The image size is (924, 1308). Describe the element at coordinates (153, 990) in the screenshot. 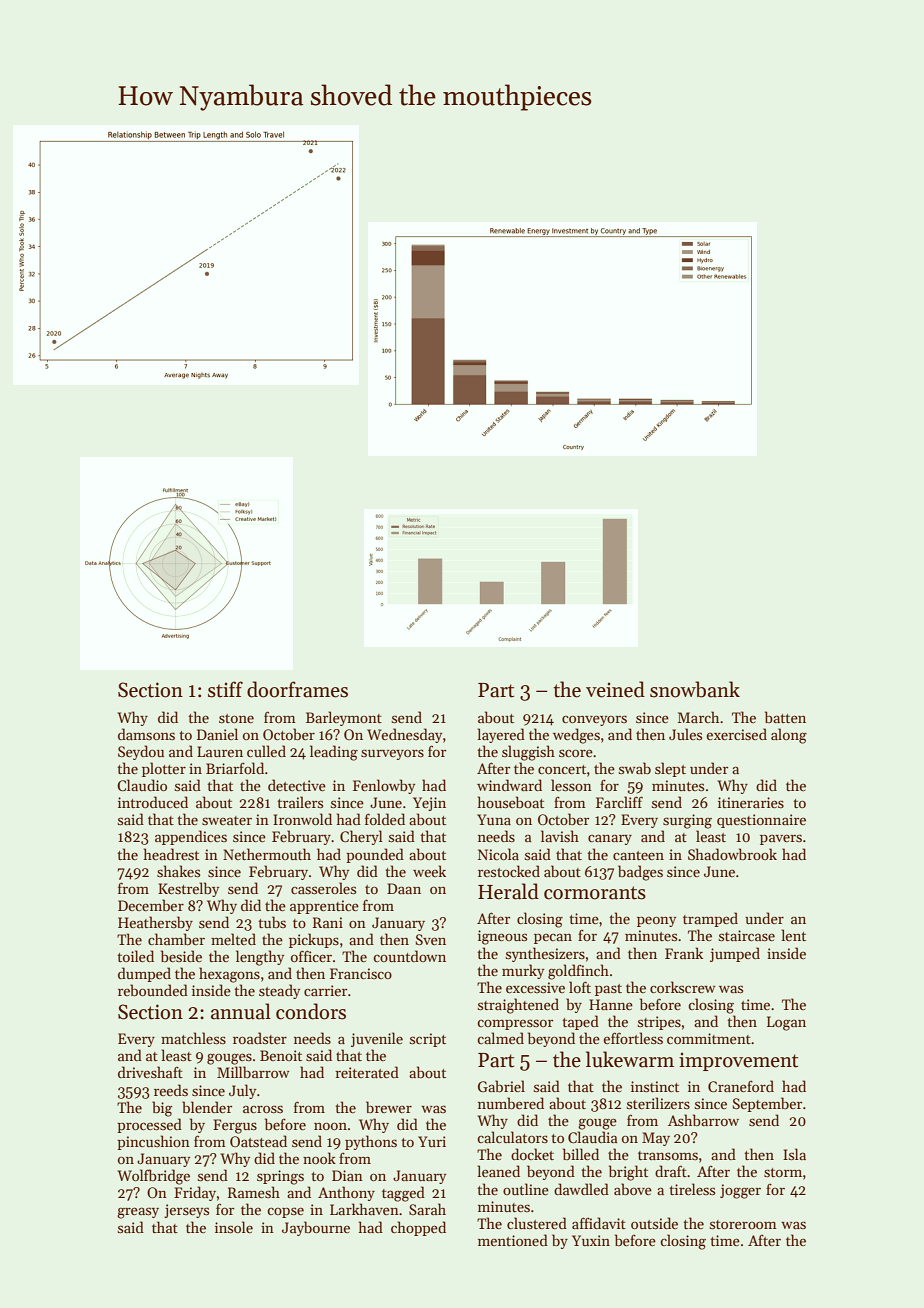

I see `rebounded` at that location.
